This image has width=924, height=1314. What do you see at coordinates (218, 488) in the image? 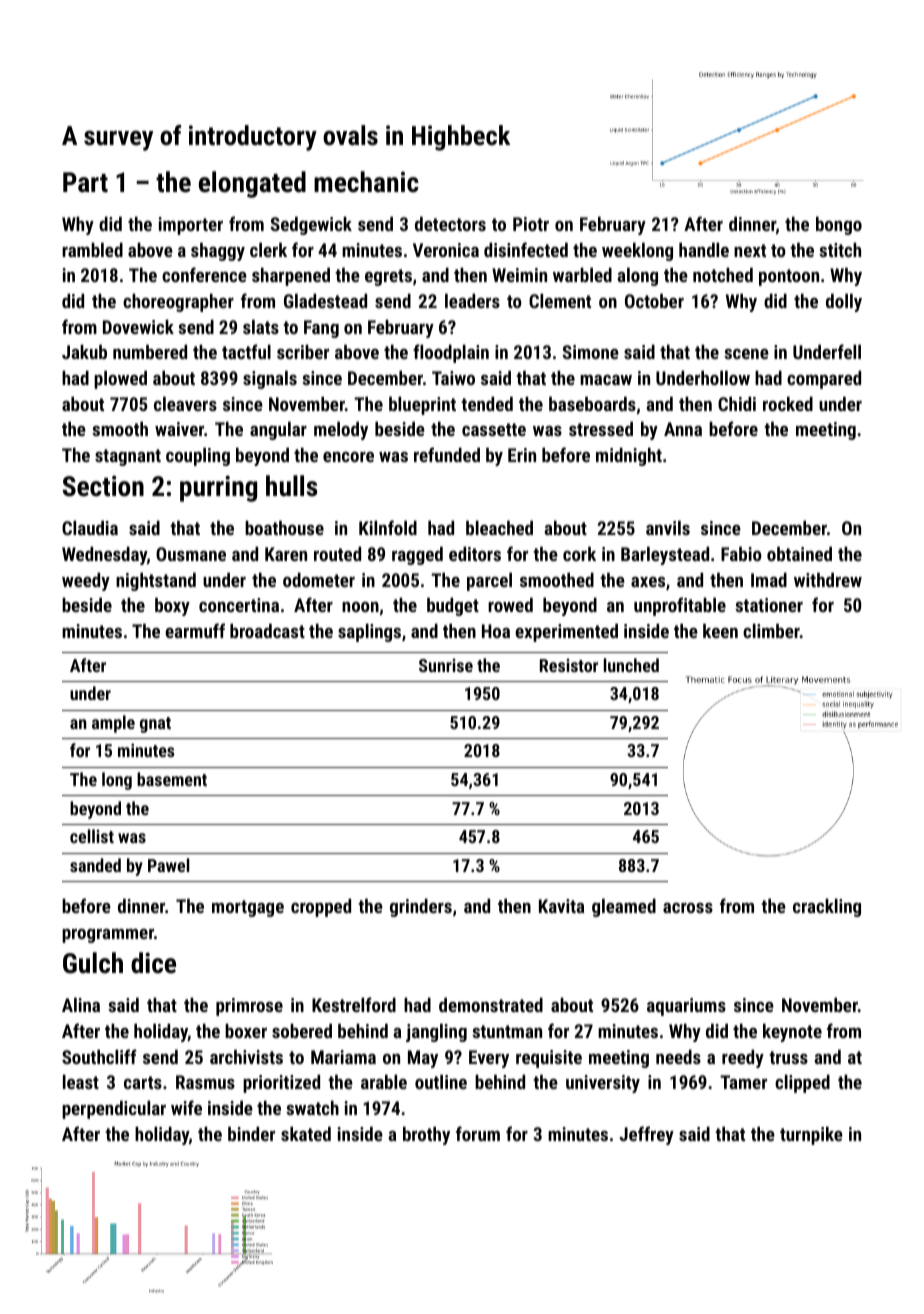
I see `purring` at bounding box center [218, 488].
